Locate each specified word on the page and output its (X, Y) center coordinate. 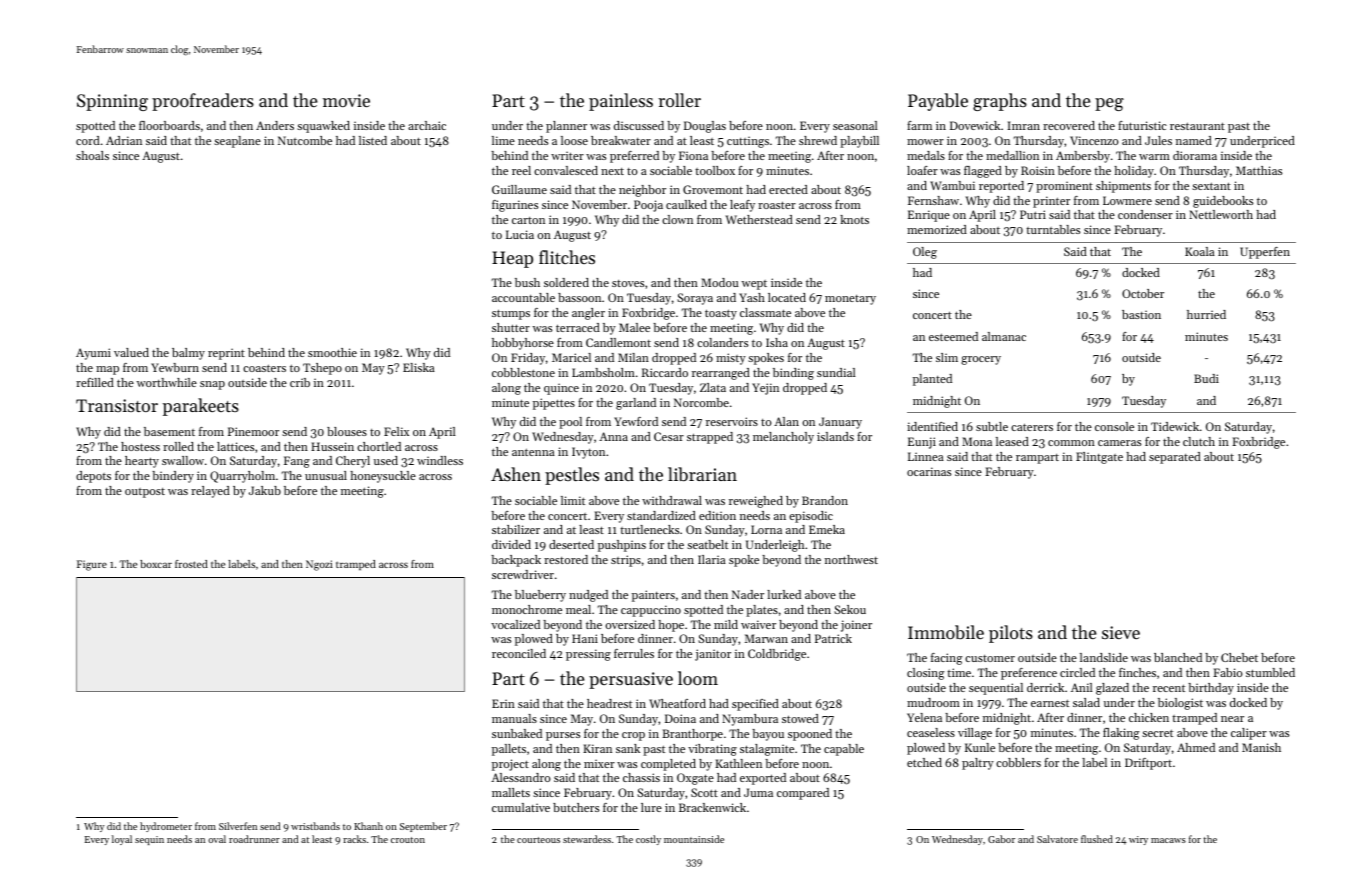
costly (648, 840)
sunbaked (517, 733)
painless (621, 102)
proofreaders (203, 102)
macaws (1168, 840)
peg (1109, 104)
